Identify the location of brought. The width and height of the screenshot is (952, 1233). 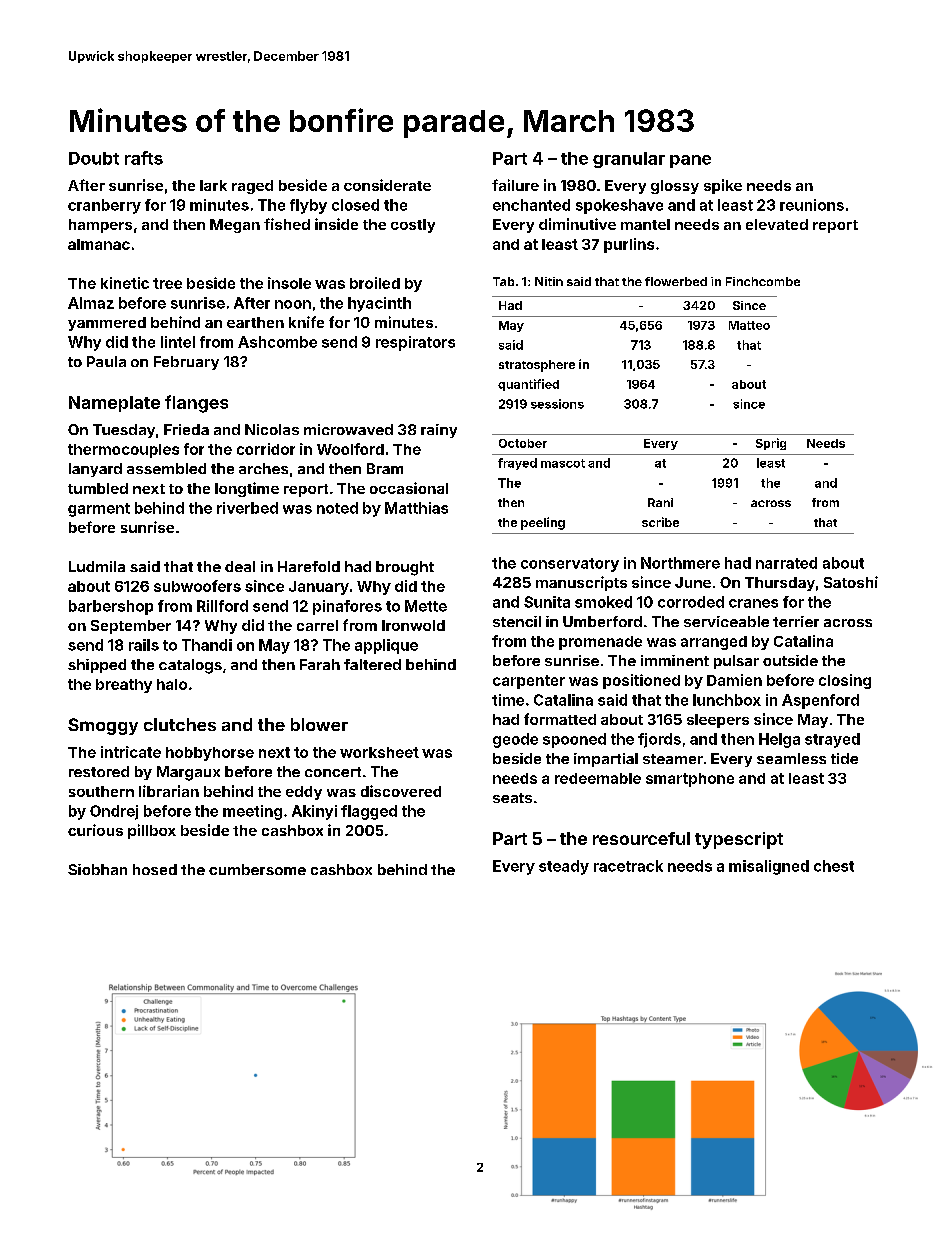
(405, 568).
